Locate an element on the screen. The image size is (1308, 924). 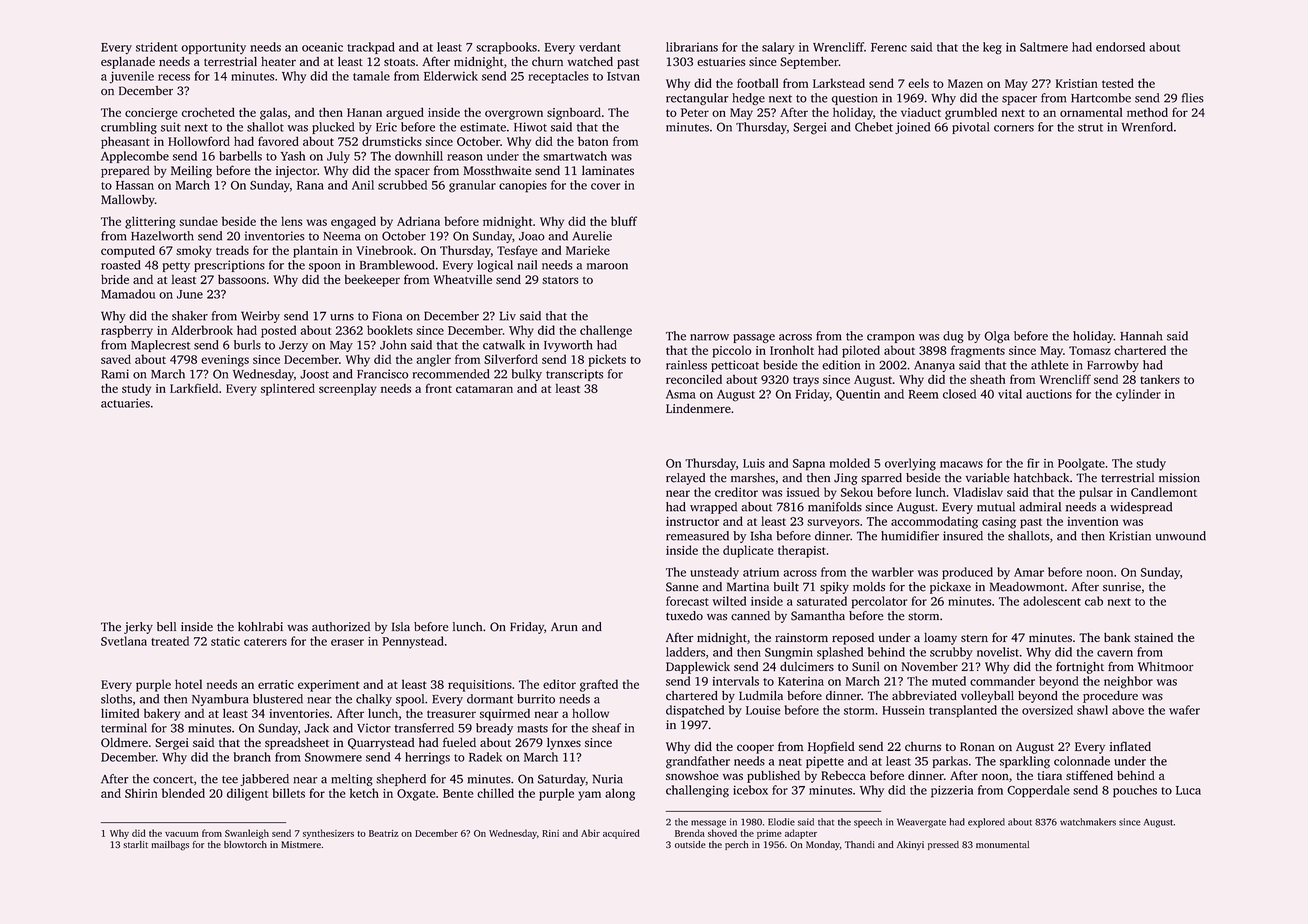
Mistmere is located at coordinates (301, 844).
